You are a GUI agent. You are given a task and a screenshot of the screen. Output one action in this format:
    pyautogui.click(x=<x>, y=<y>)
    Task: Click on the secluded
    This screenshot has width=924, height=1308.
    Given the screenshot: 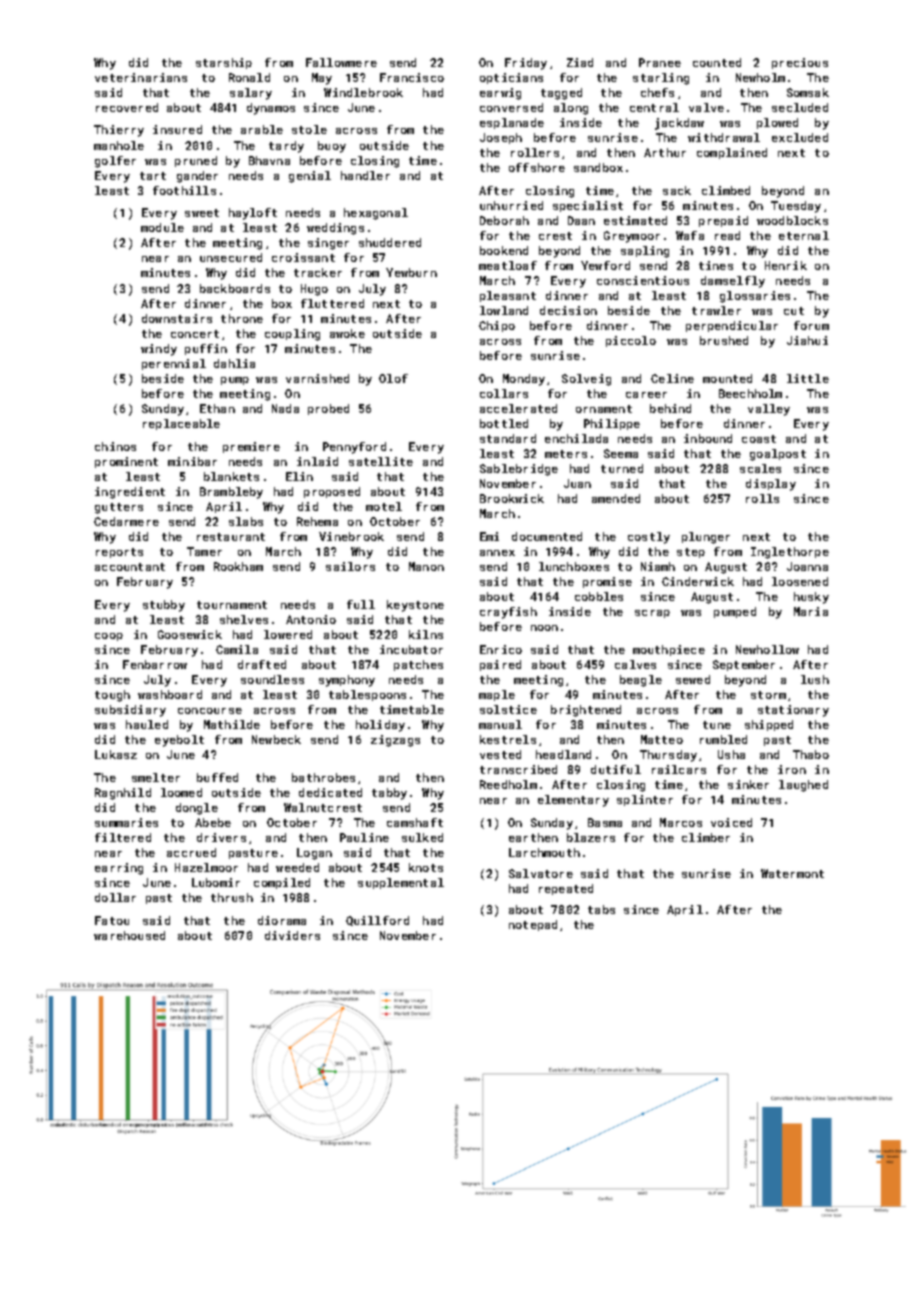 What is the action you would take?
    pyautogui.click(x=800, y=107)
